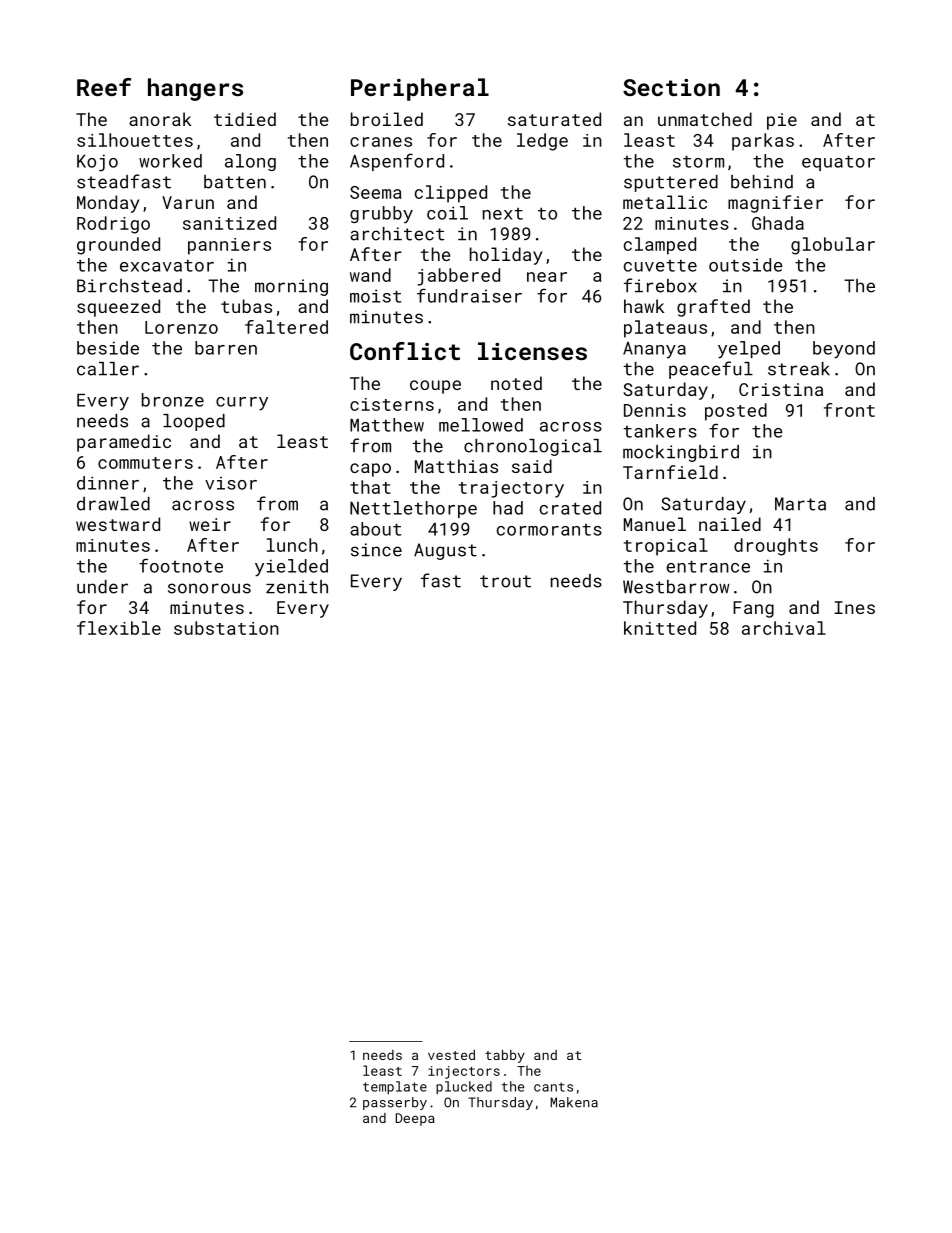 The image size is (952, 1233). What do you see at coordinates (226, 348) in the screenshot?
I see `barren` at bounding box center [226, 348].
